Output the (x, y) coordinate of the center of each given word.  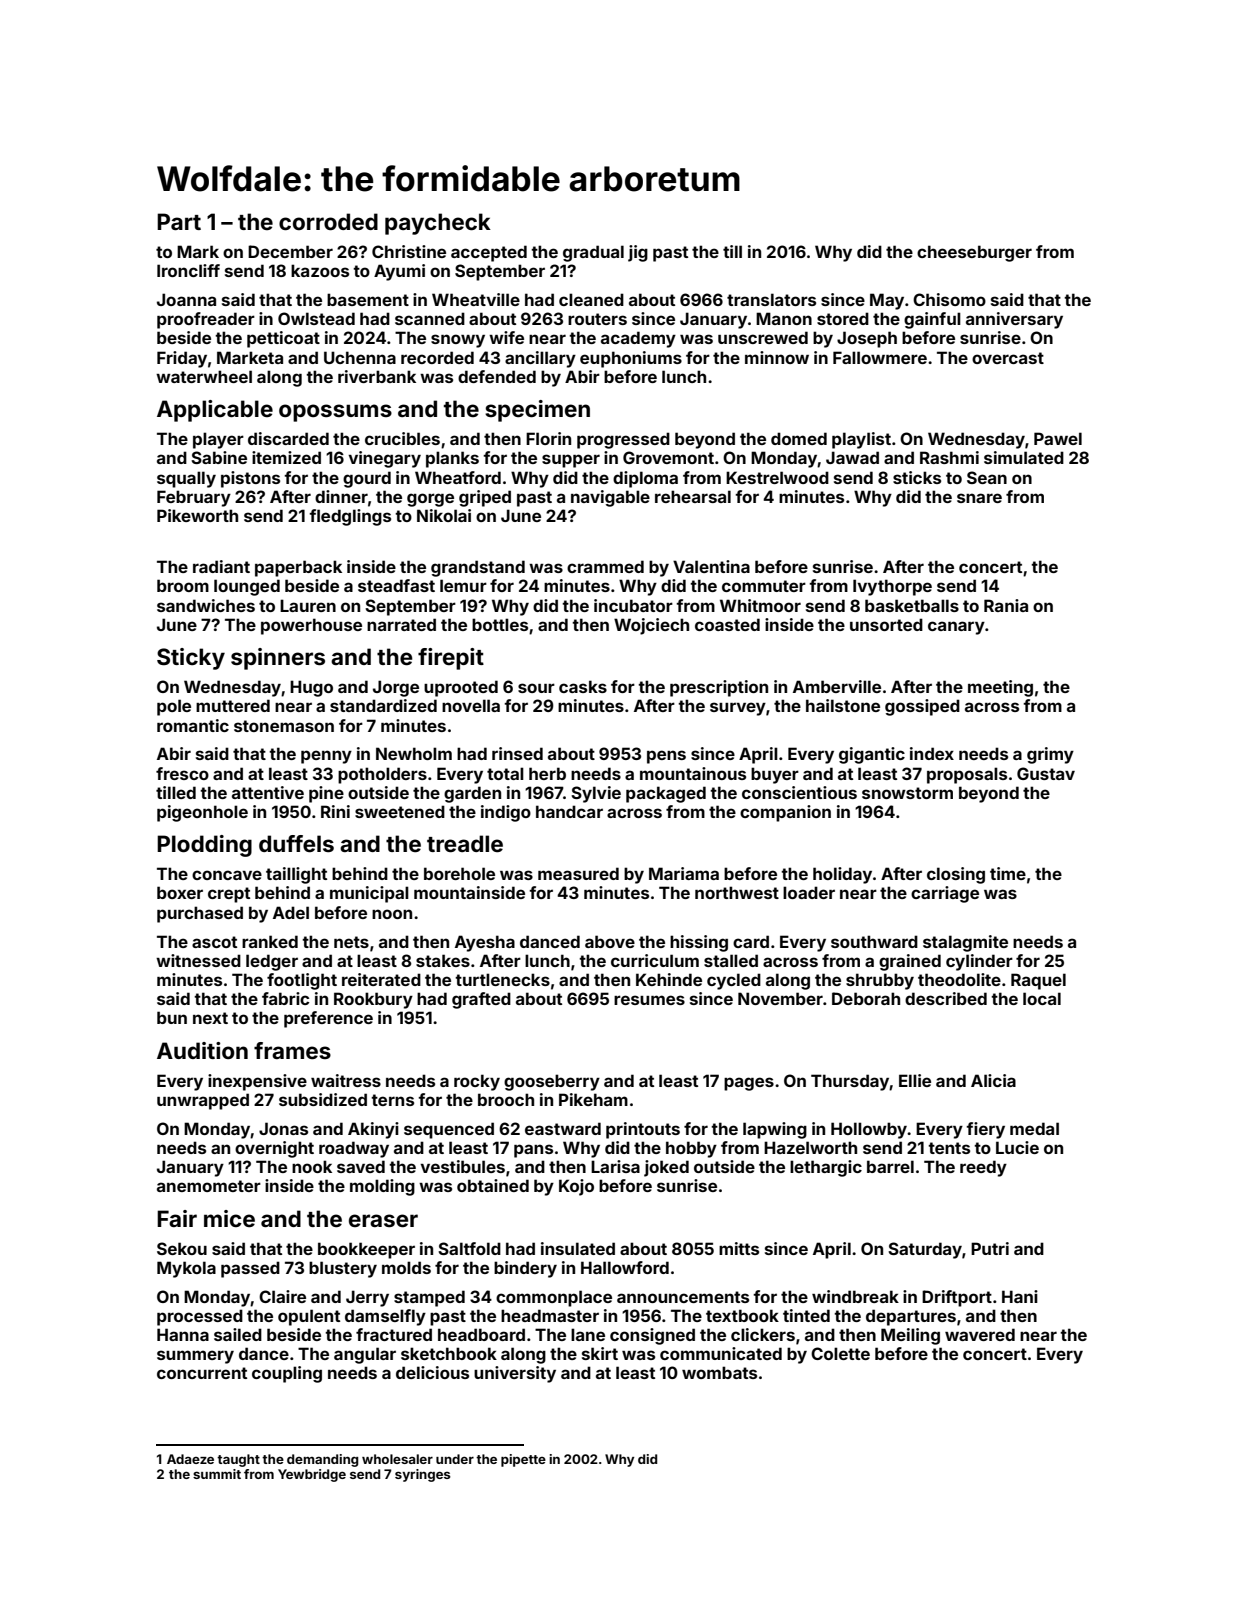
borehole (459, 873)
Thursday (850, 1082)
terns (392, 1100)
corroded (328, 221)
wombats (719, 1372)
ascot (214, 942)
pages (749, 1084)
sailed (238, 1334)
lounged (247, 587)
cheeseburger (974, 253)
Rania (1006, 605)
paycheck (438, 224)
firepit (451, 659)
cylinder (979, 962)
